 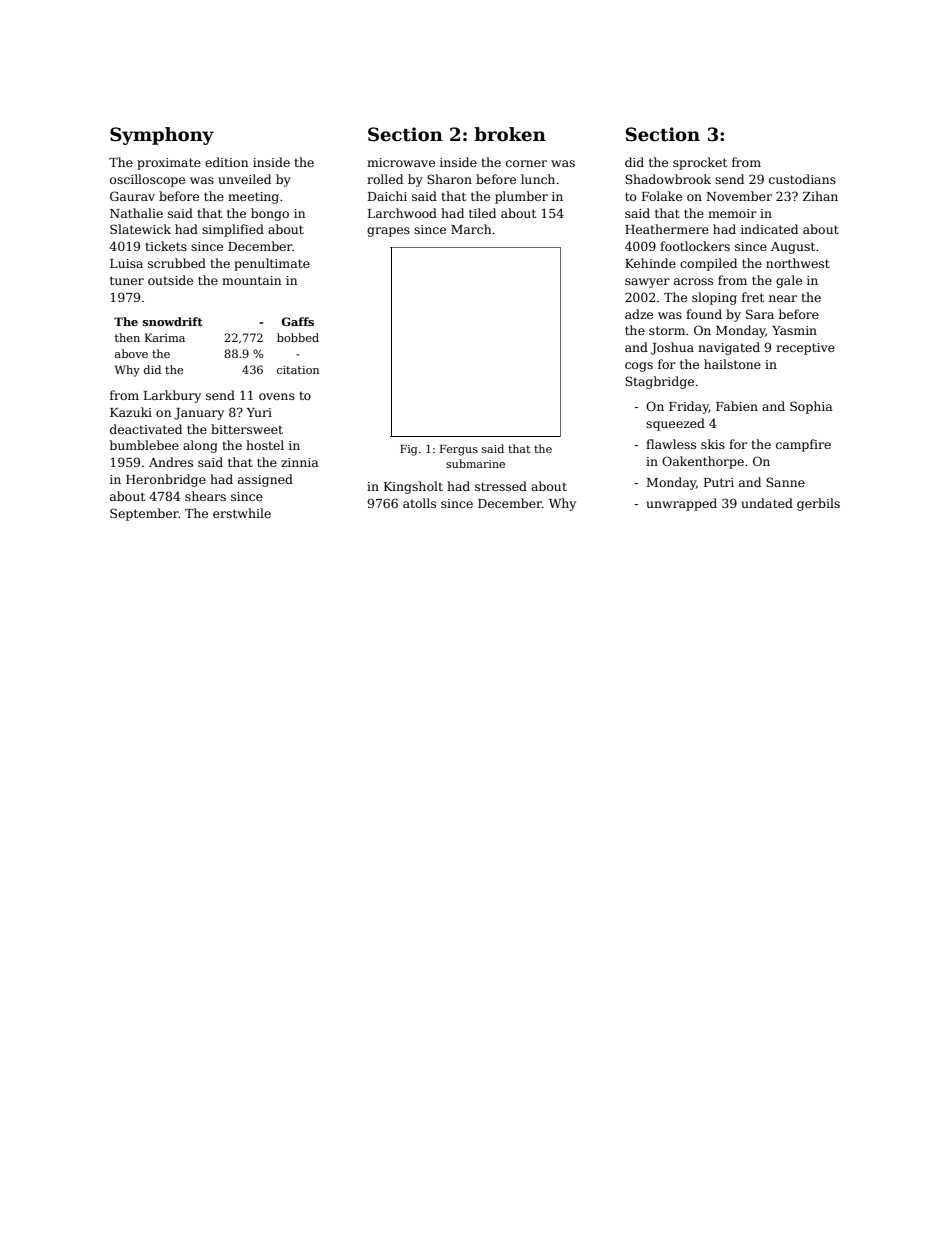 I want to click on broken, so click(x=510, y=134).
